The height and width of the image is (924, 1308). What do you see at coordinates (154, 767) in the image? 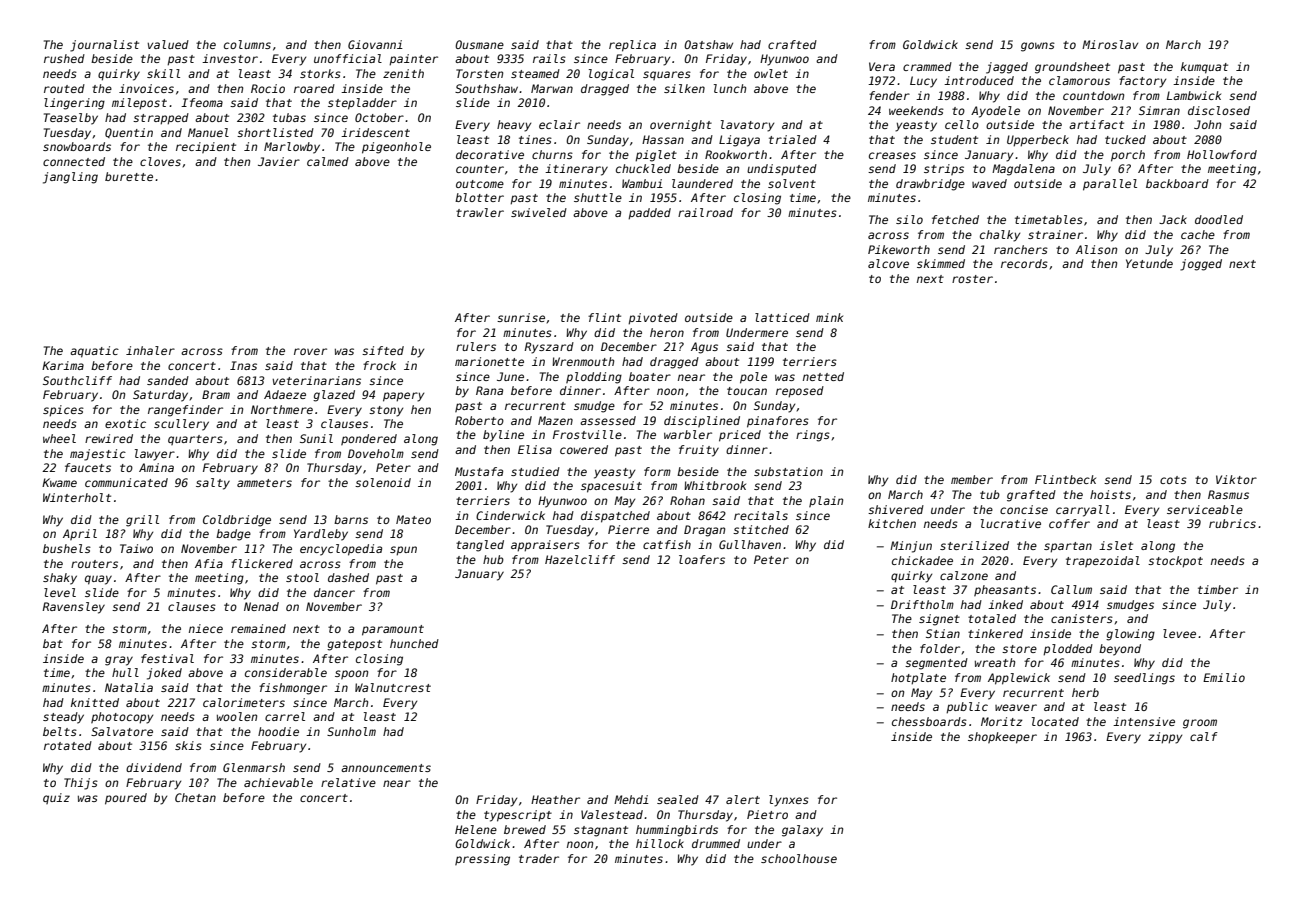
I see `dividend` at bounding box center [154, 767].
